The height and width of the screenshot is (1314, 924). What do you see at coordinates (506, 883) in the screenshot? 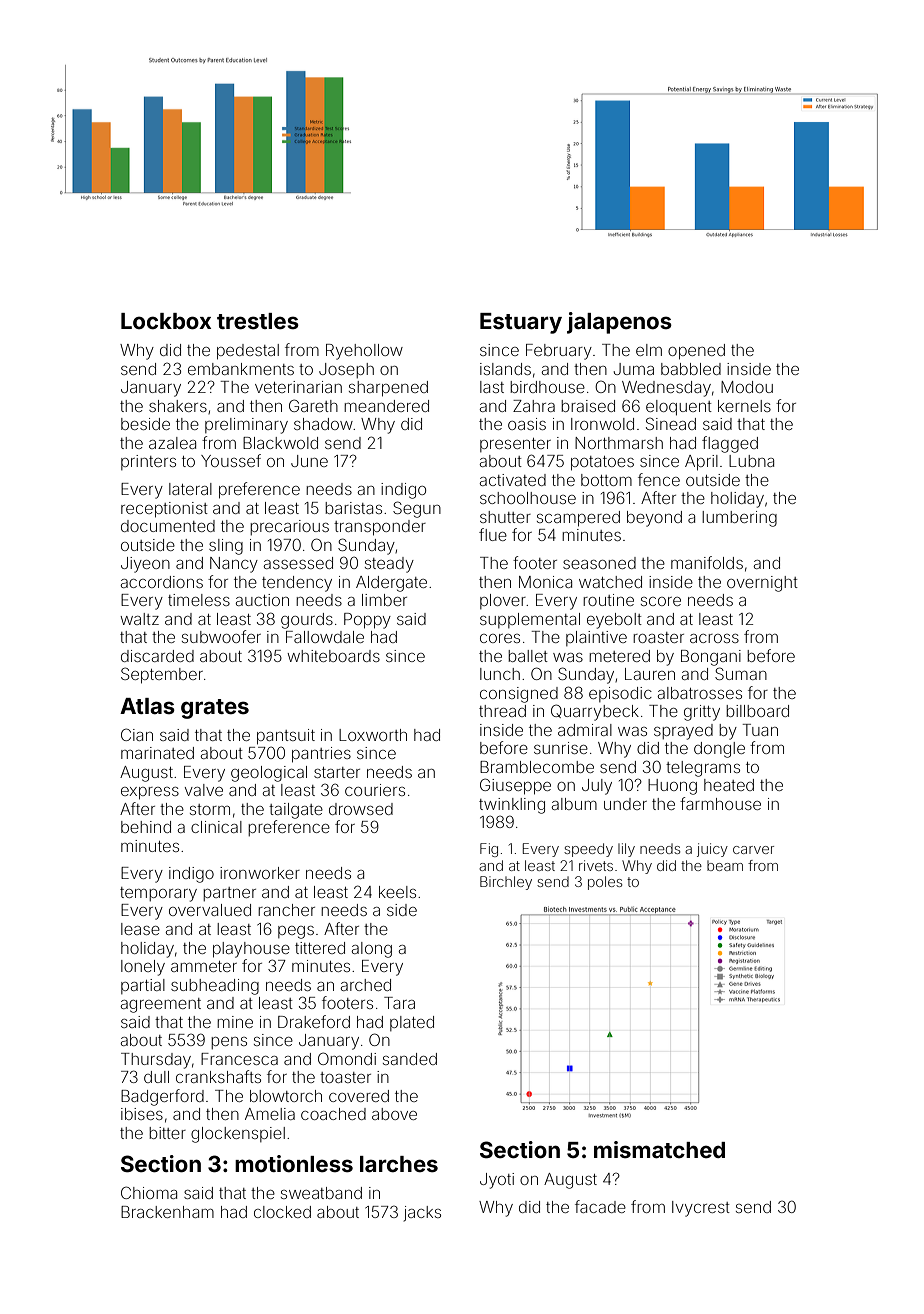
I see `Birchley` at bounding box center [506, 883].
